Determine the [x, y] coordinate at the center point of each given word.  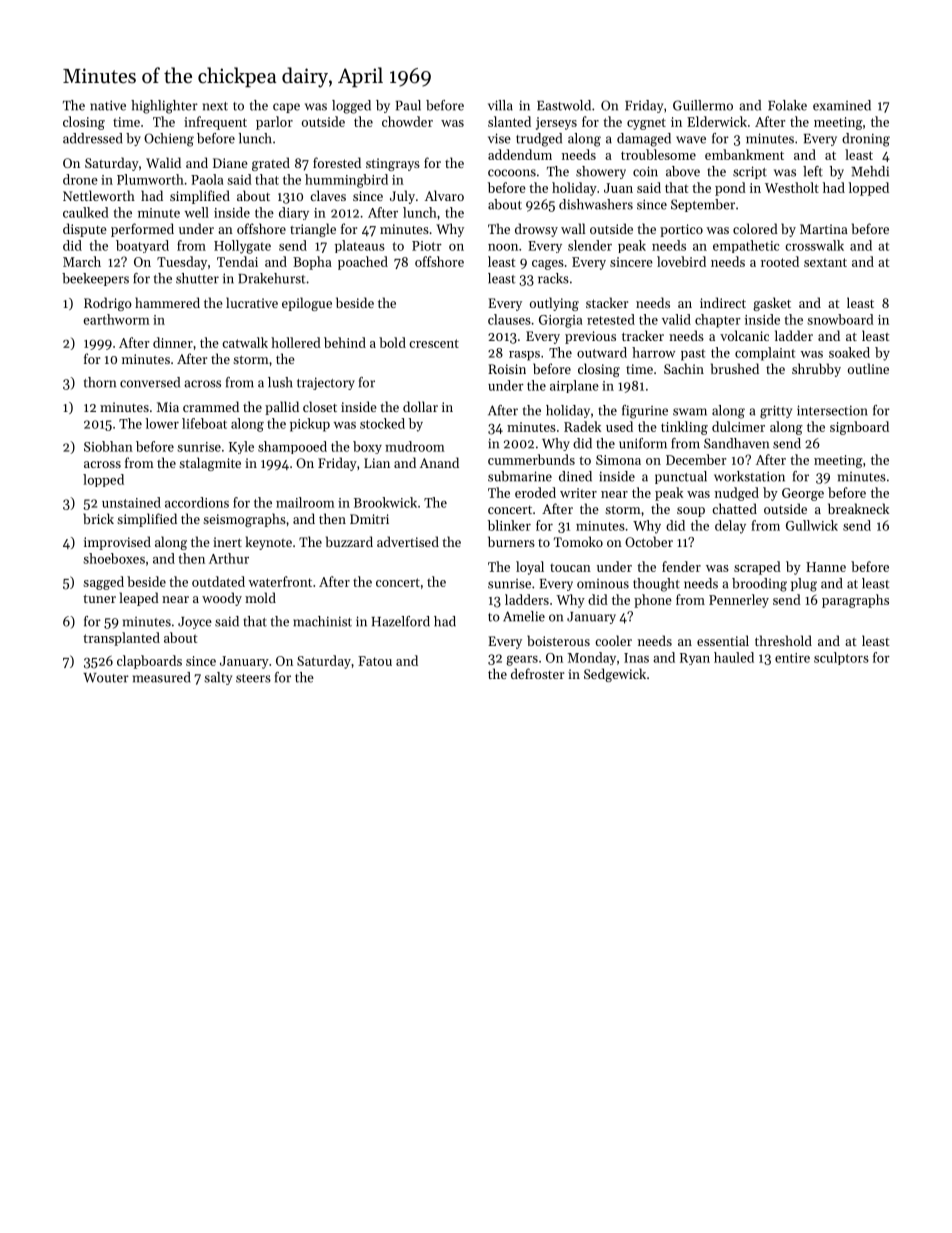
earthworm [116, 319]
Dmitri [369, 519]
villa [500, 105]
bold [392, 342]
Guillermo [703, 105]
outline [868, 368]
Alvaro [444, 195]
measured [162, 677]
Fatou [375, 661]
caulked [86, 212]
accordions [197, 502]
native [108, 105]
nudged [737, 494]
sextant [825, 262]
